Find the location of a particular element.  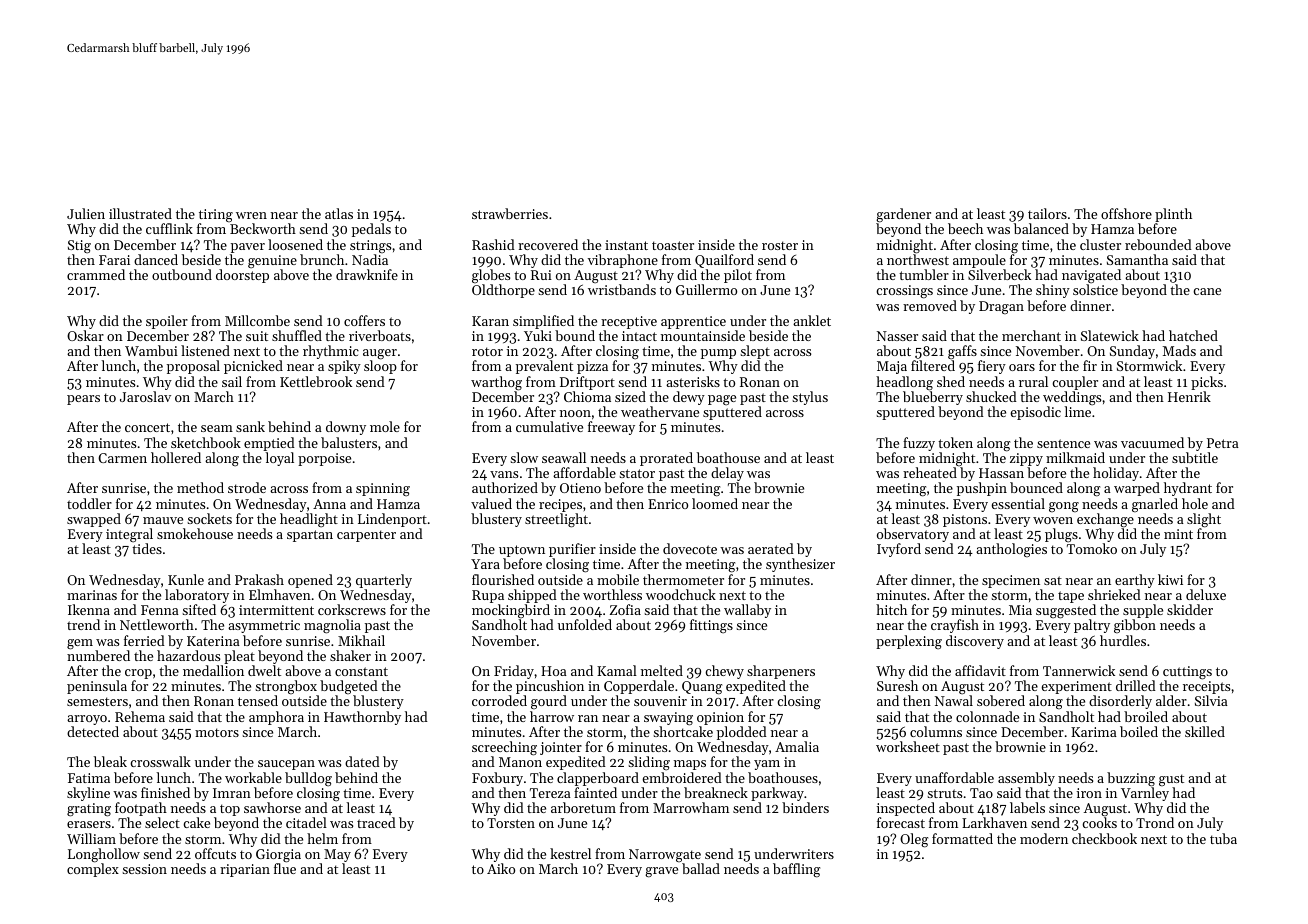

sobered is located at coordinates (1001, 700).
